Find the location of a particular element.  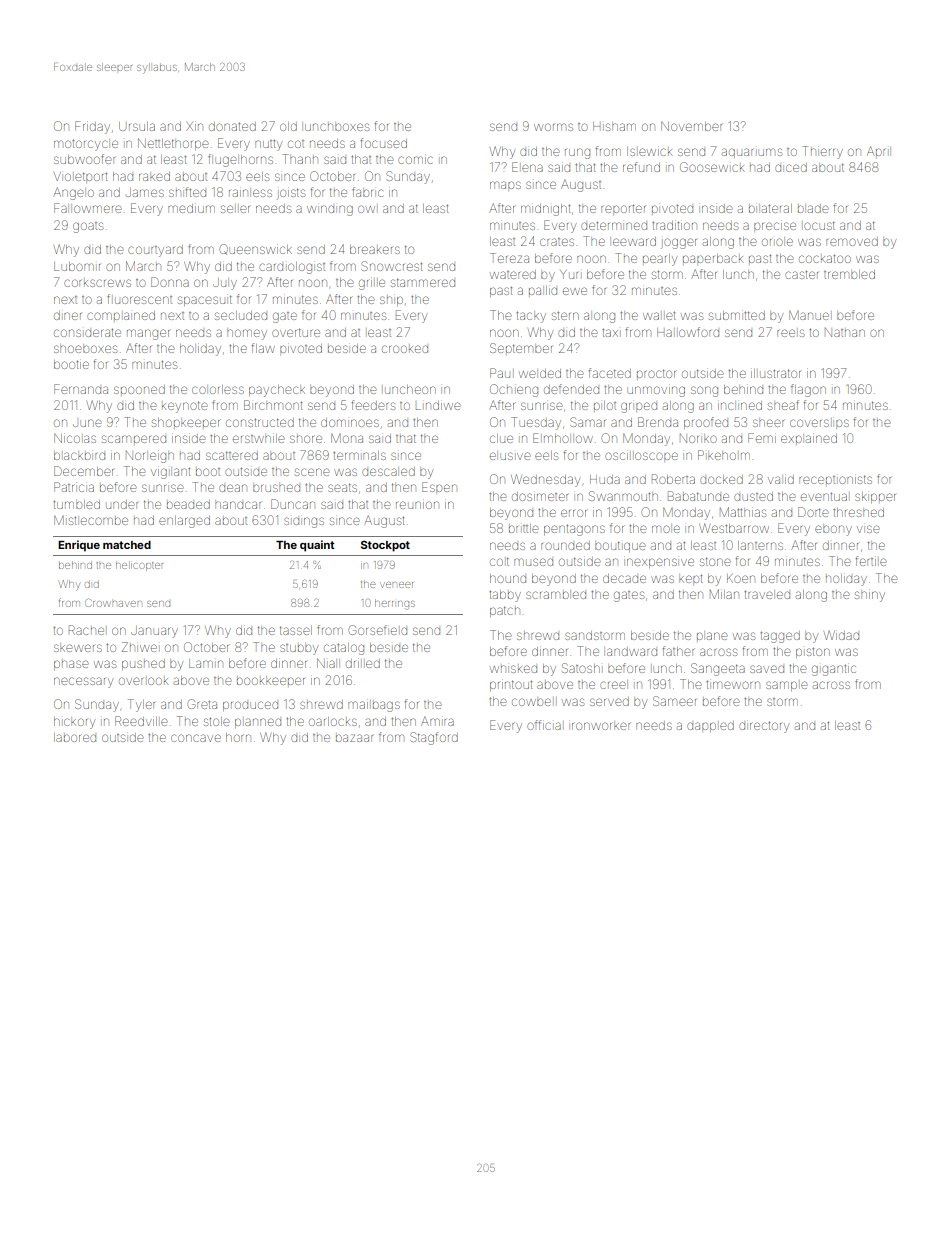

Stagford is located at coordinates (434, 738).
